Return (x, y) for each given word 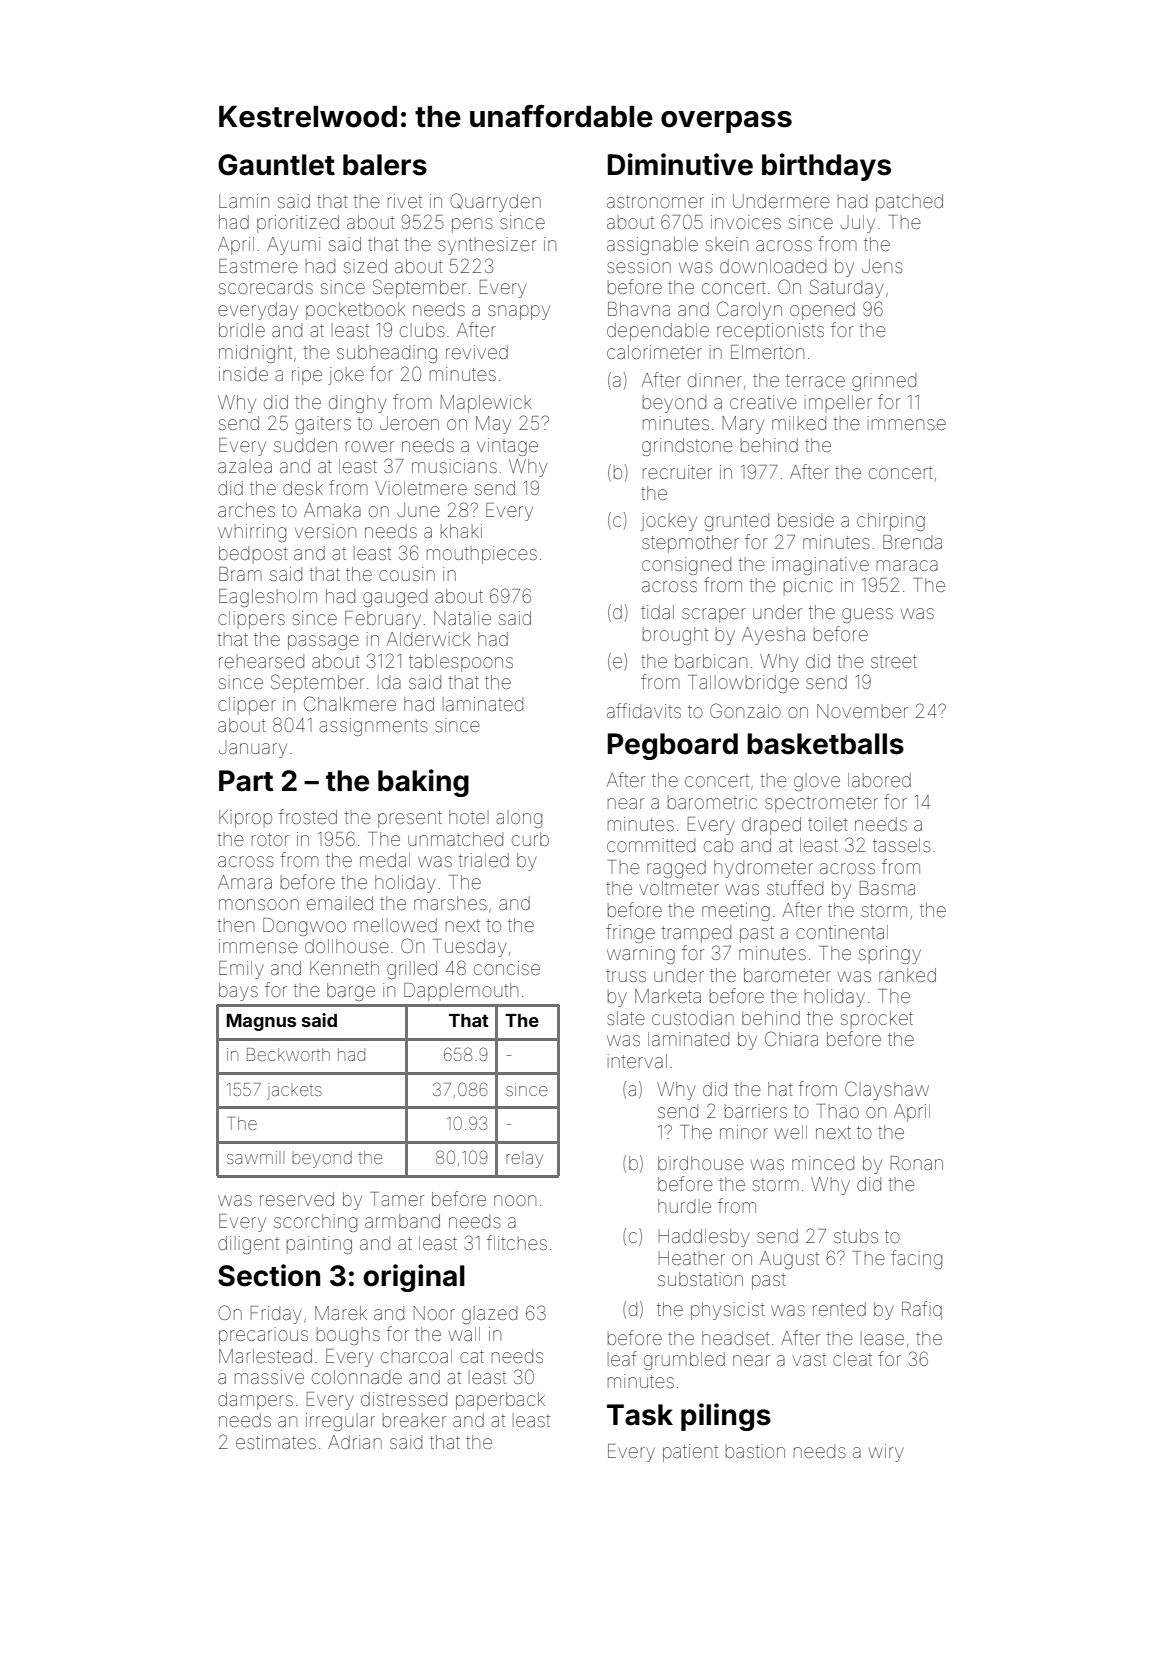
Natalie (462, 618)
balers (385, 165)
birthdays (826, 167)
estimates (276, 1442)
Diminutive (680, 164)
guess (867, 615)
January (253, 749)
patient (690, 1453)
